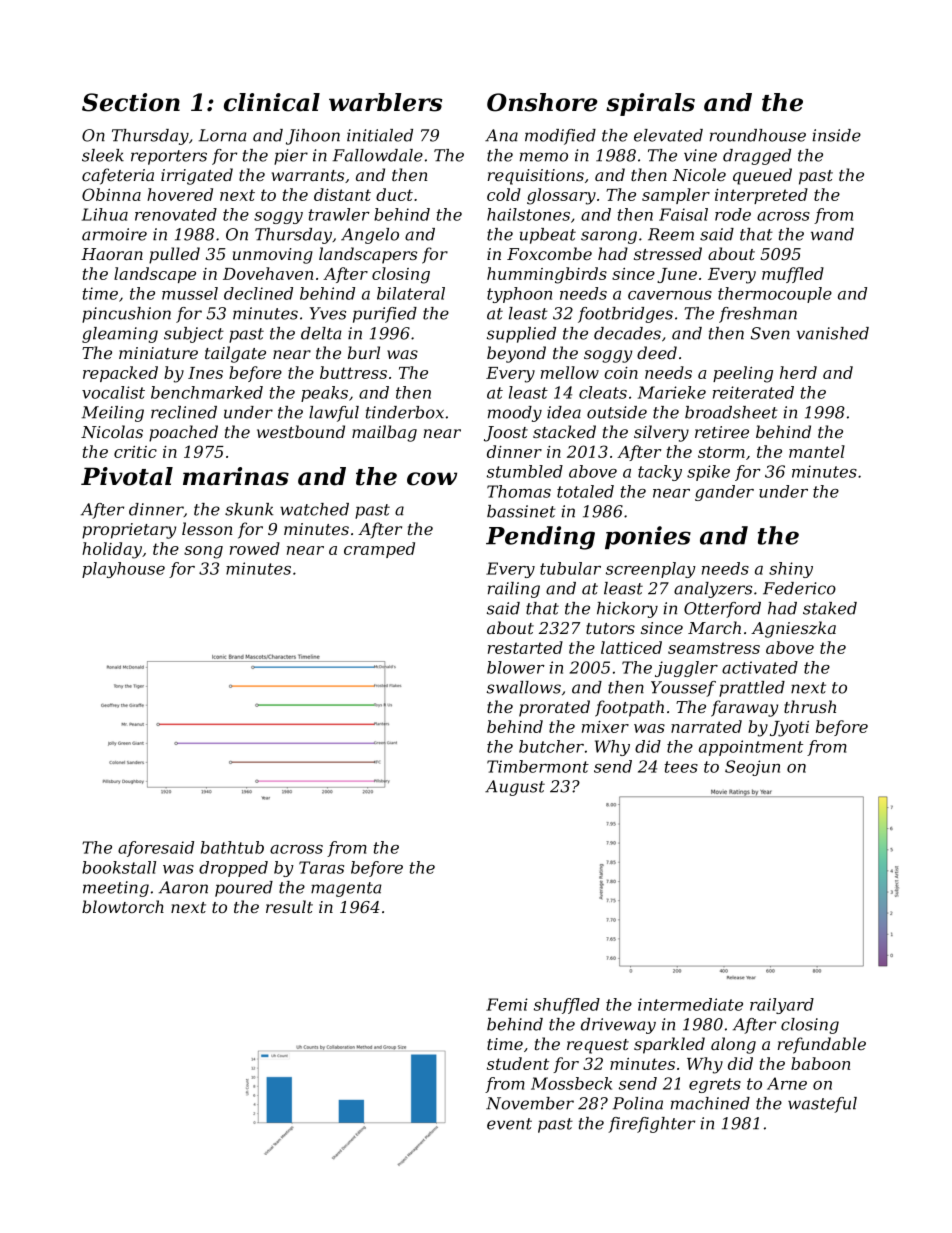 The height and width of the page is (1233, 952). I want to click on cold, so click(504, 194).
